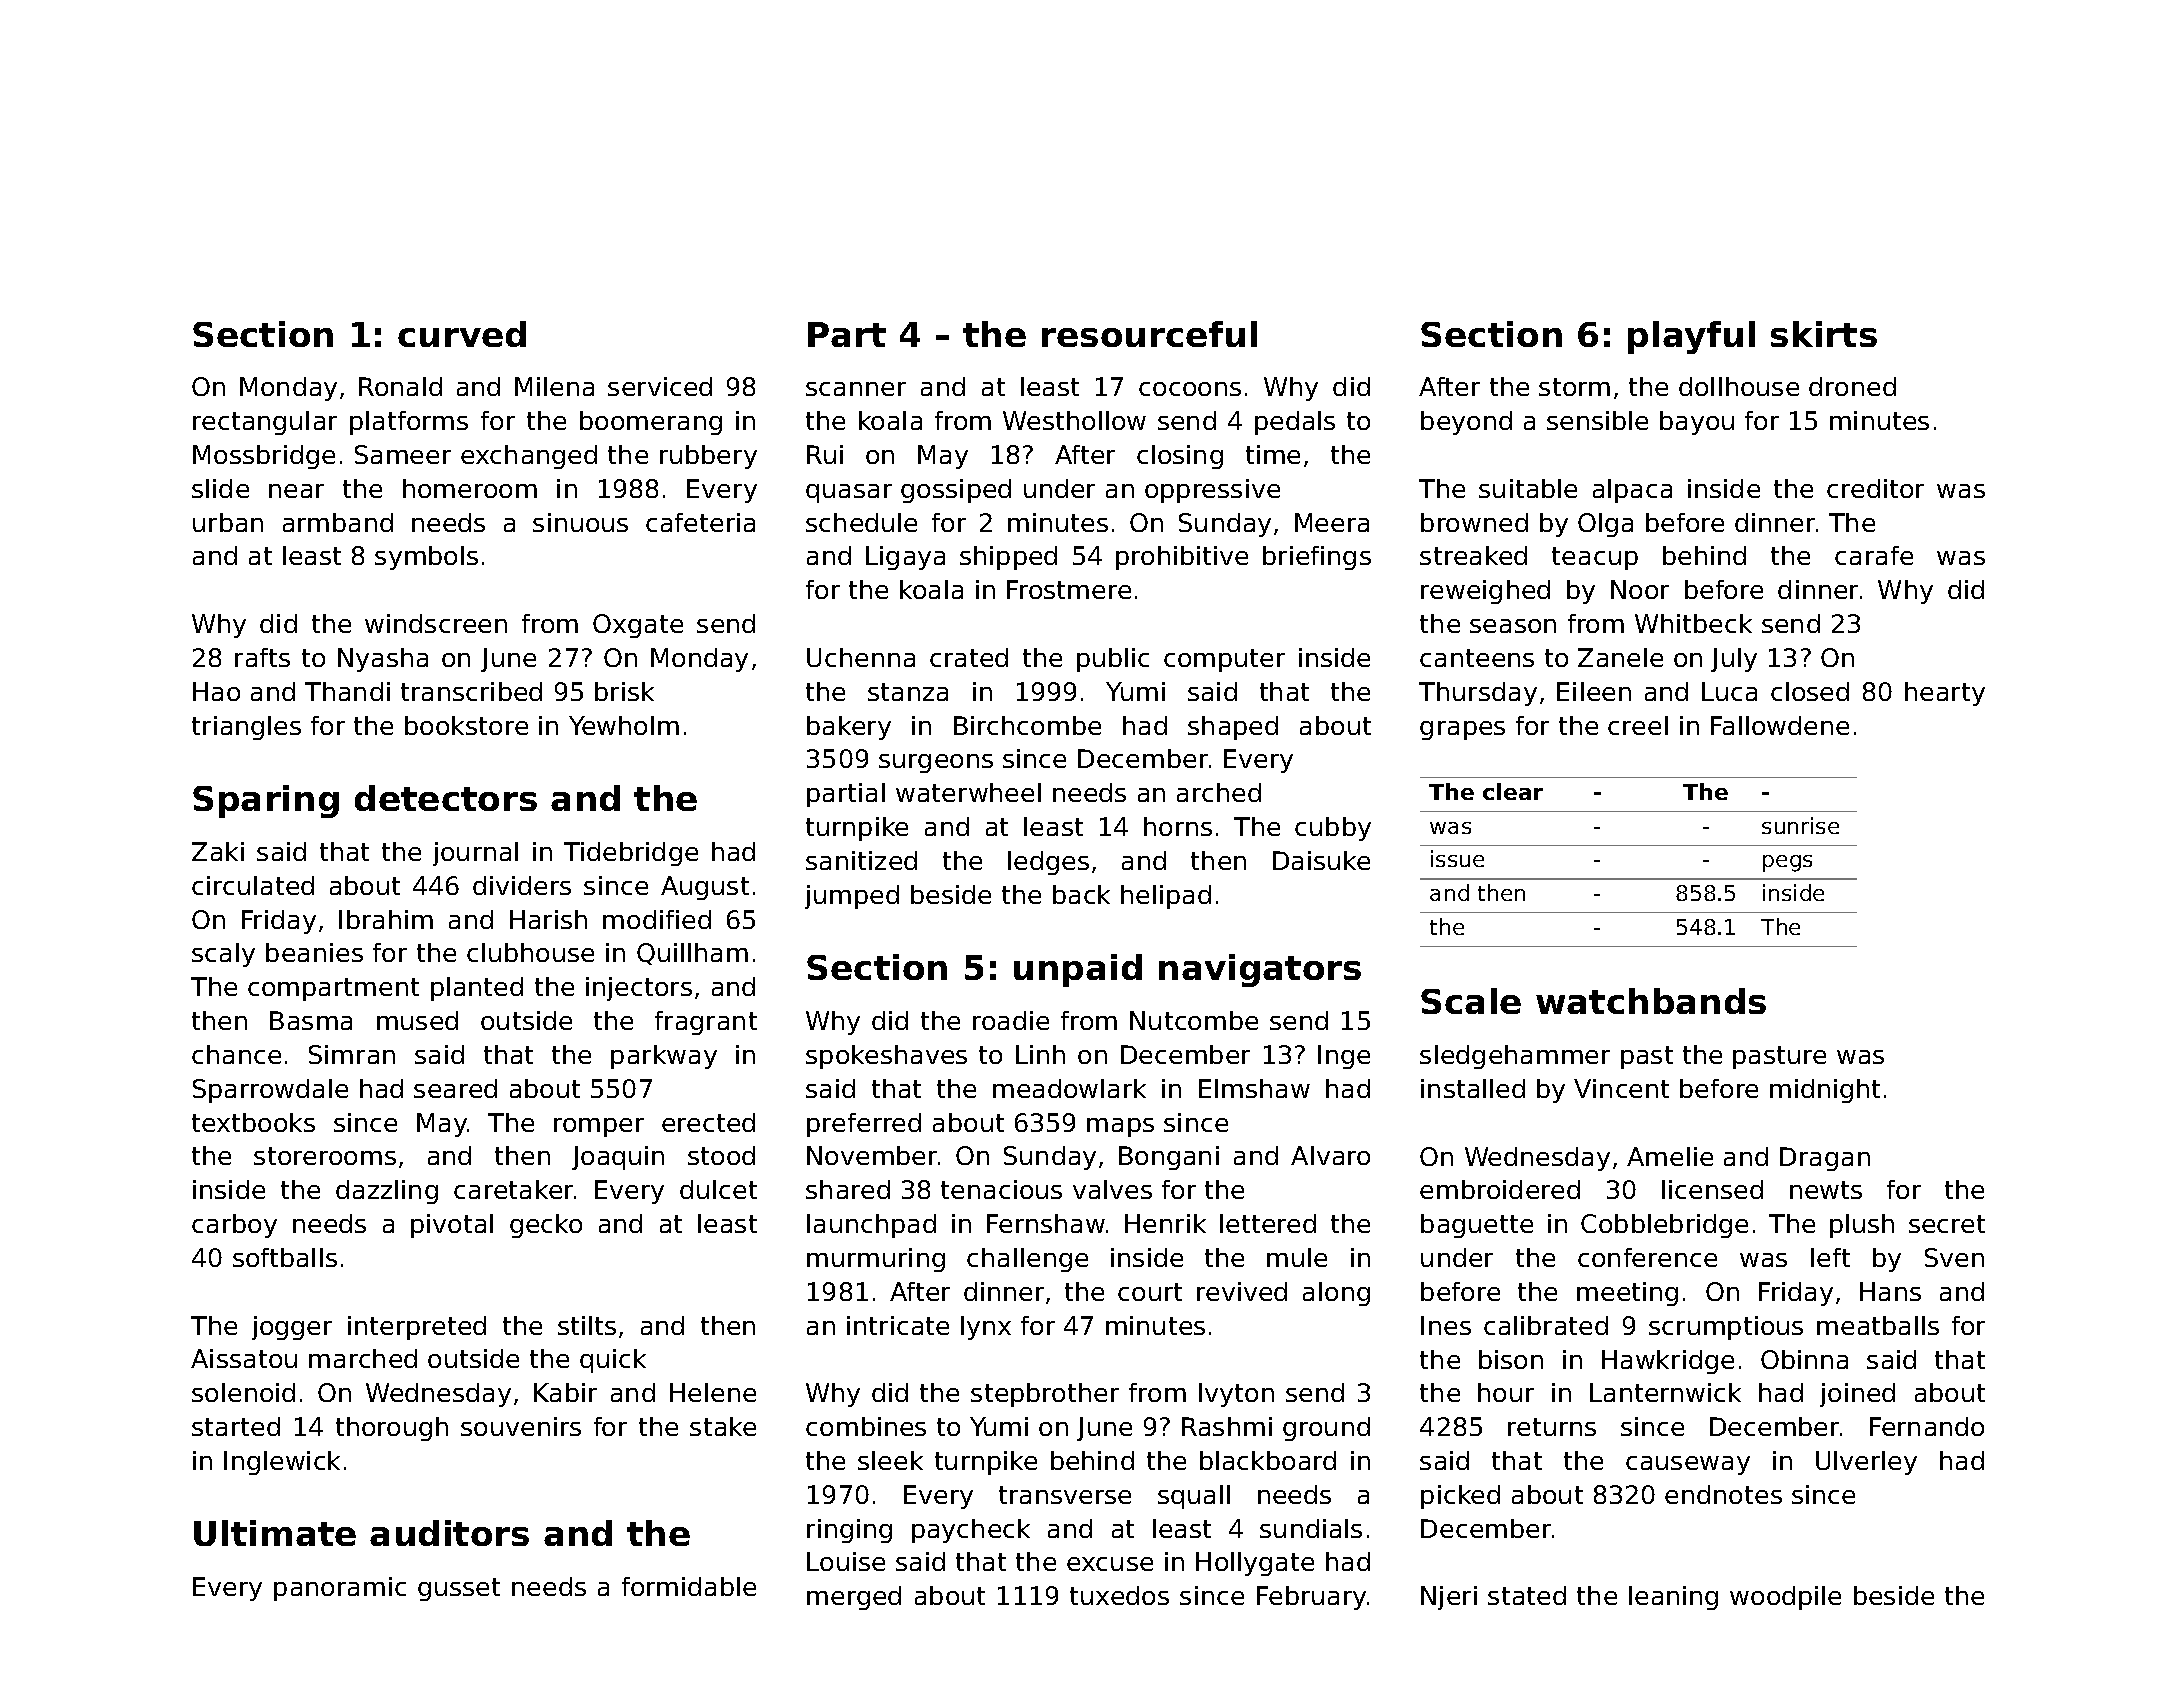 This page has height=1683, width=2178. Describe the element at coordinates (1824, 334) in the page. I see `skirts` at that location.
